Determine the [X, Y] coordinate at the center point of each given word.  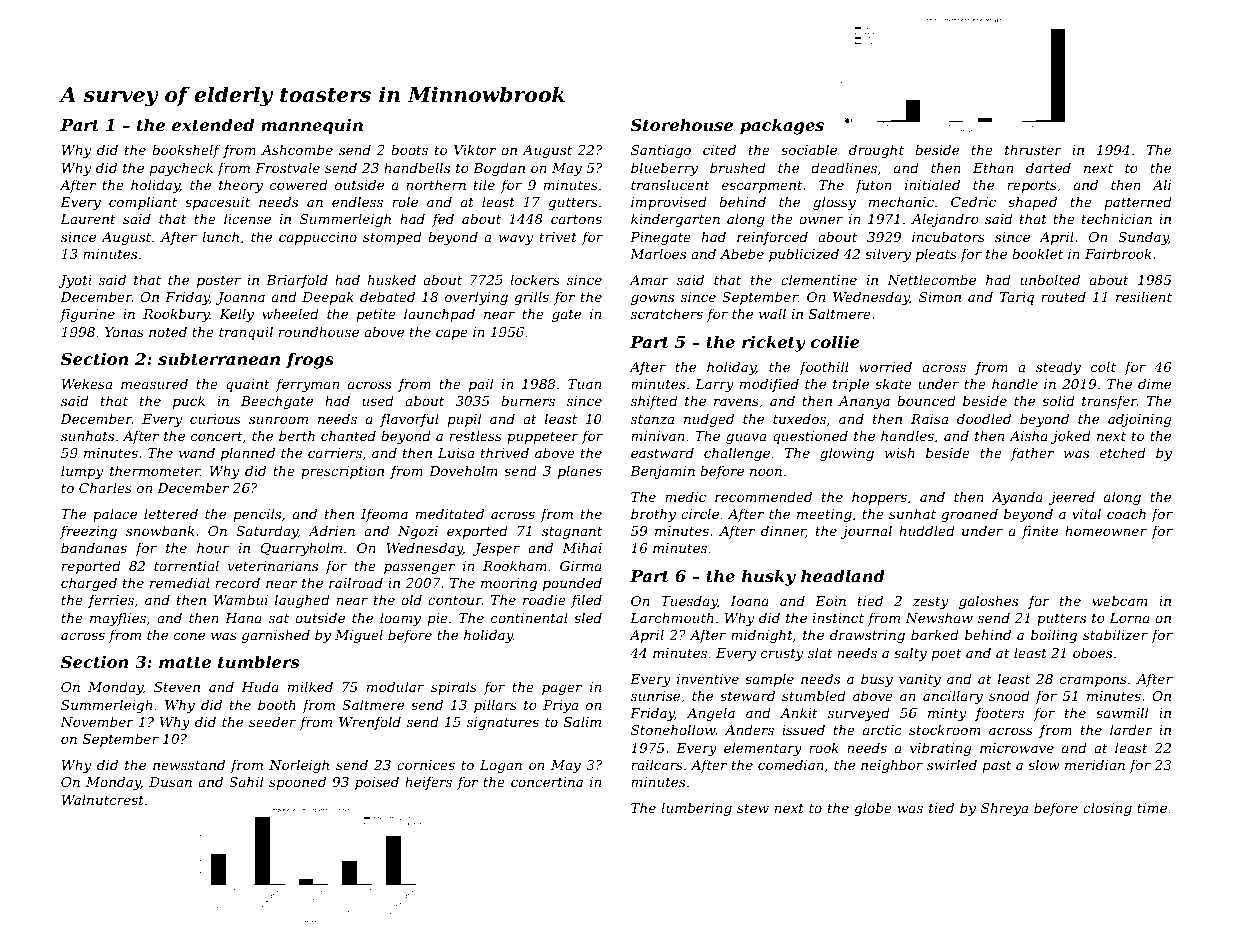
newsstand [189, 764]
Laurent [88, 219]
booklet [1037, 253]
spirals [454, 688]
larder [1131, 729]
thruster [1033, 149]
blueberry [664, 169]
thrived [505, 452]
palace [115, 515]
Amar [649, 280]
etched [1123, 452]
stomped [392, 238]
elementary [763, 749]
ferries [111, 601]
